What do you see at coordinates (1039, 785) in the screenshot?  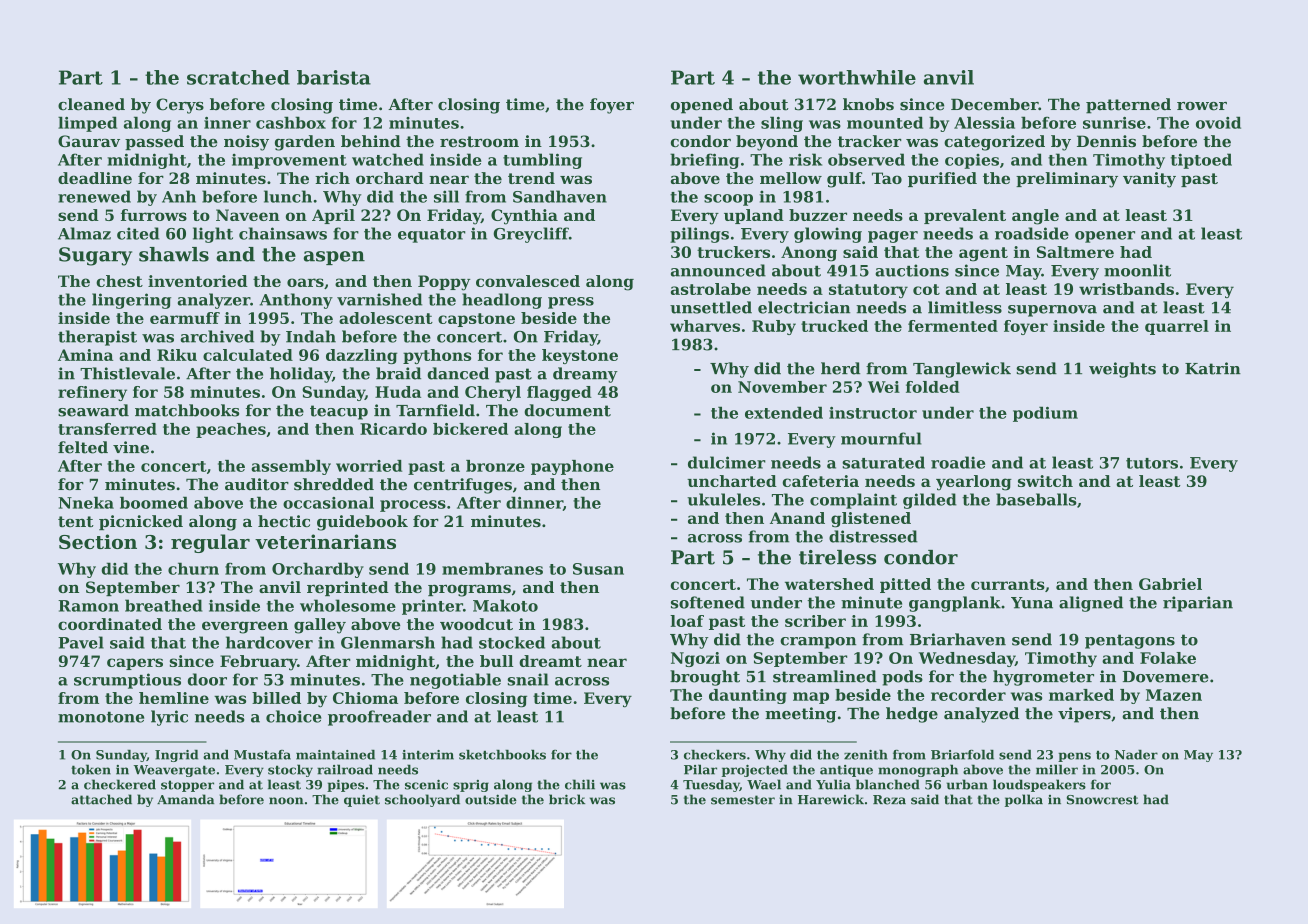 I see `loudspeakers` at bounding box center [1039, 785].
